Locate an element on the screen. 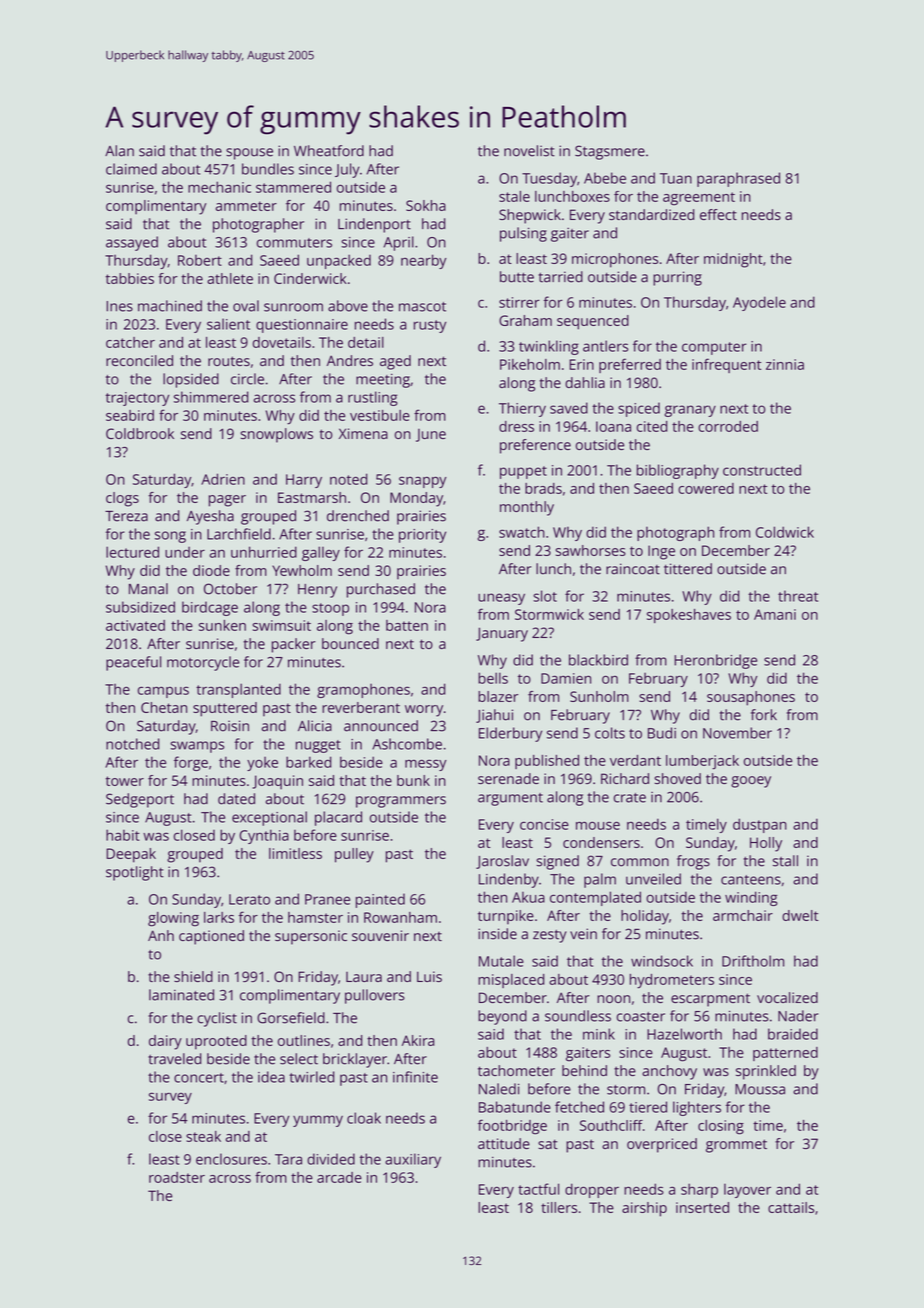  roadster is located at coordinates (177, 1177).
